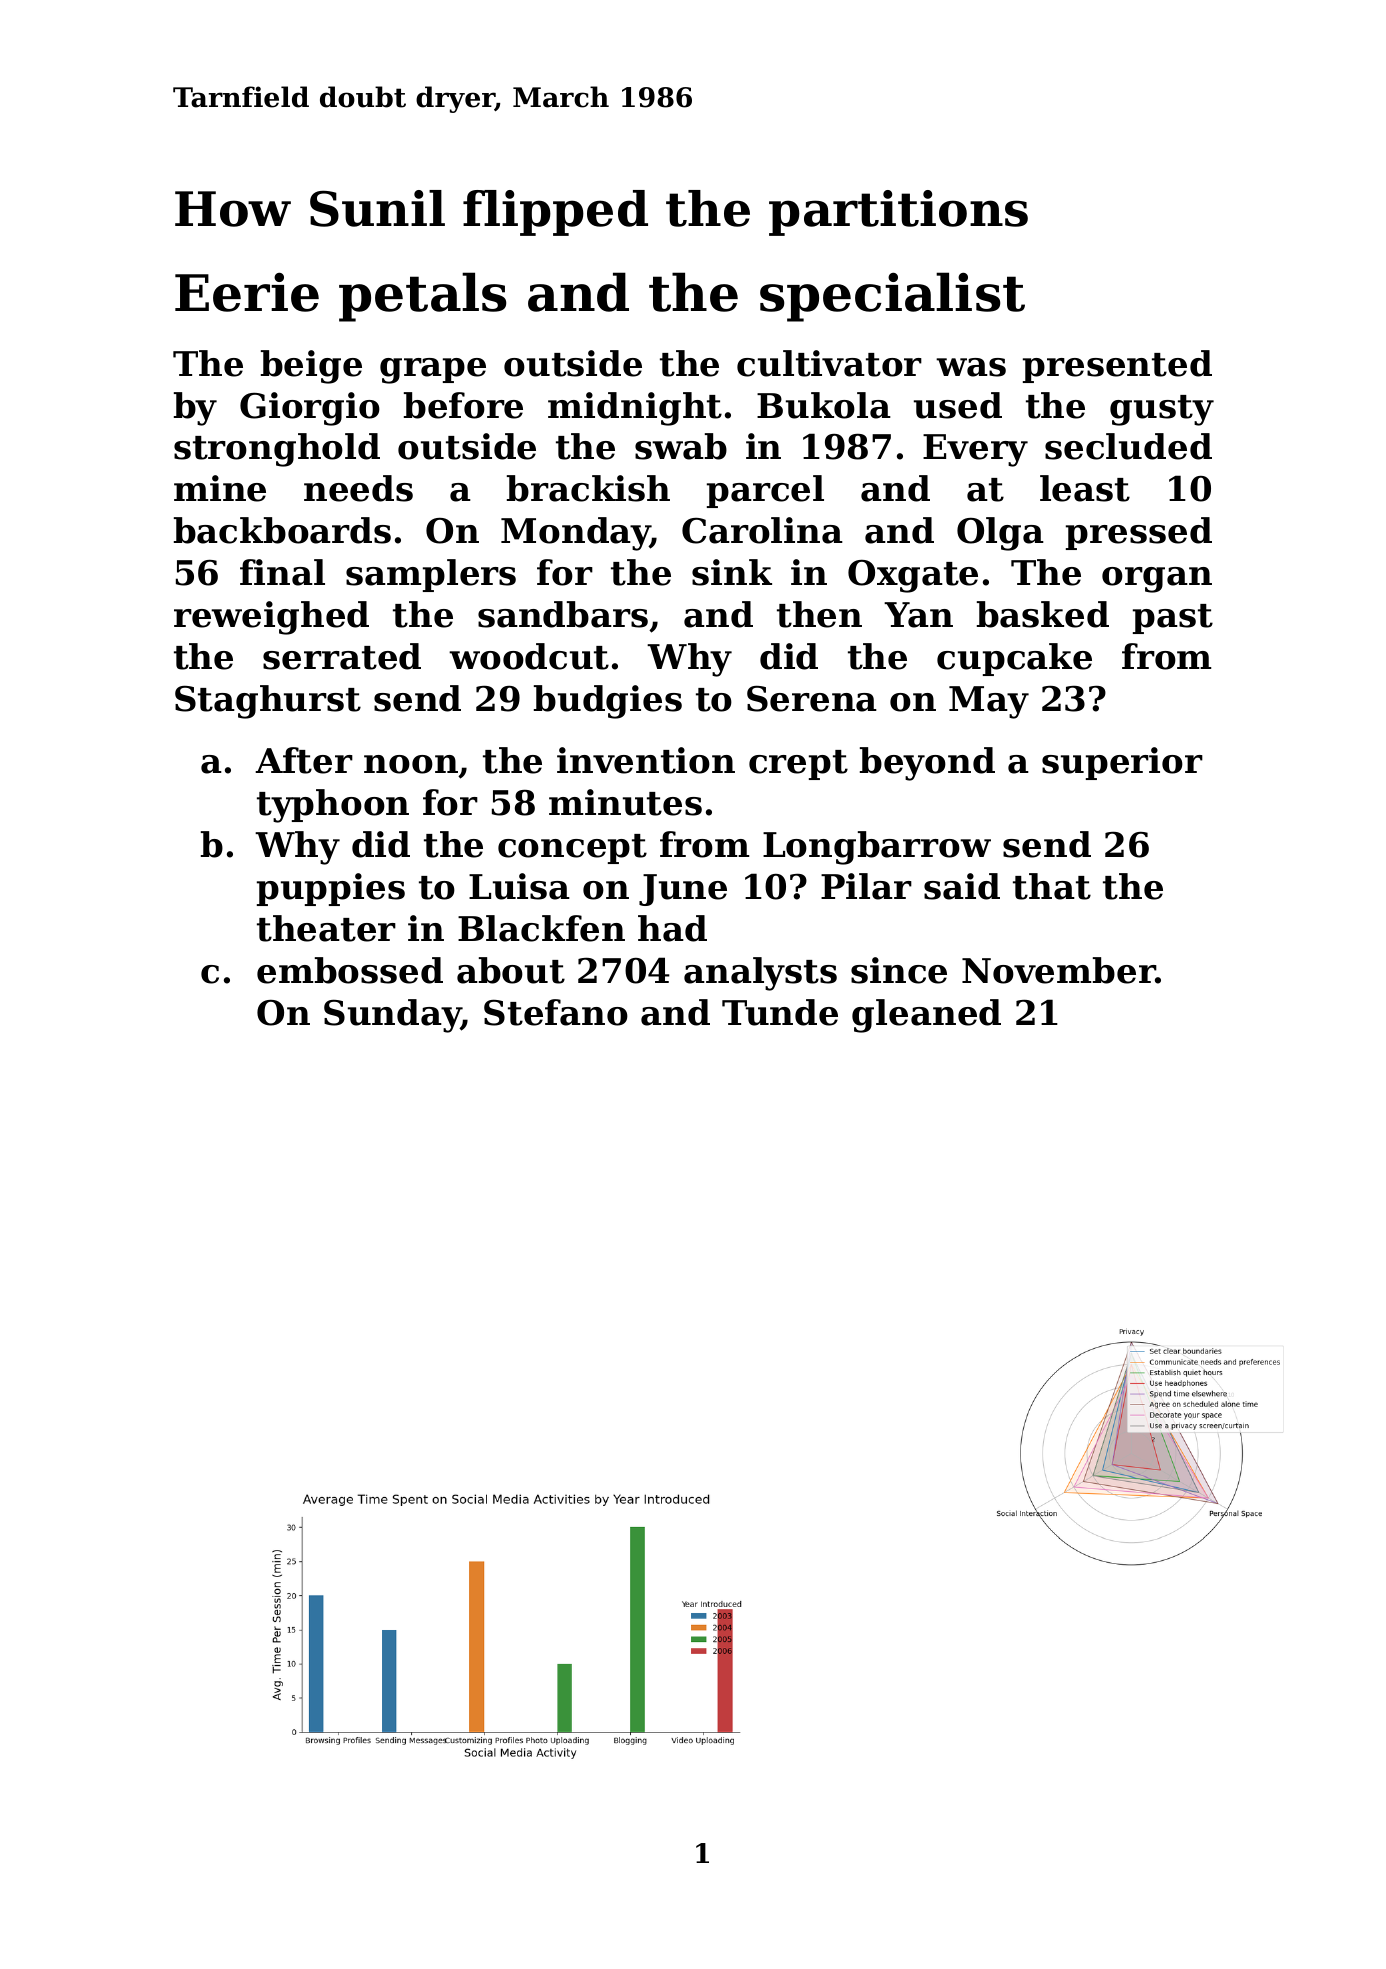 The image size is (1386, 1969). I want to click on cupcake, so click(1014, 659).
